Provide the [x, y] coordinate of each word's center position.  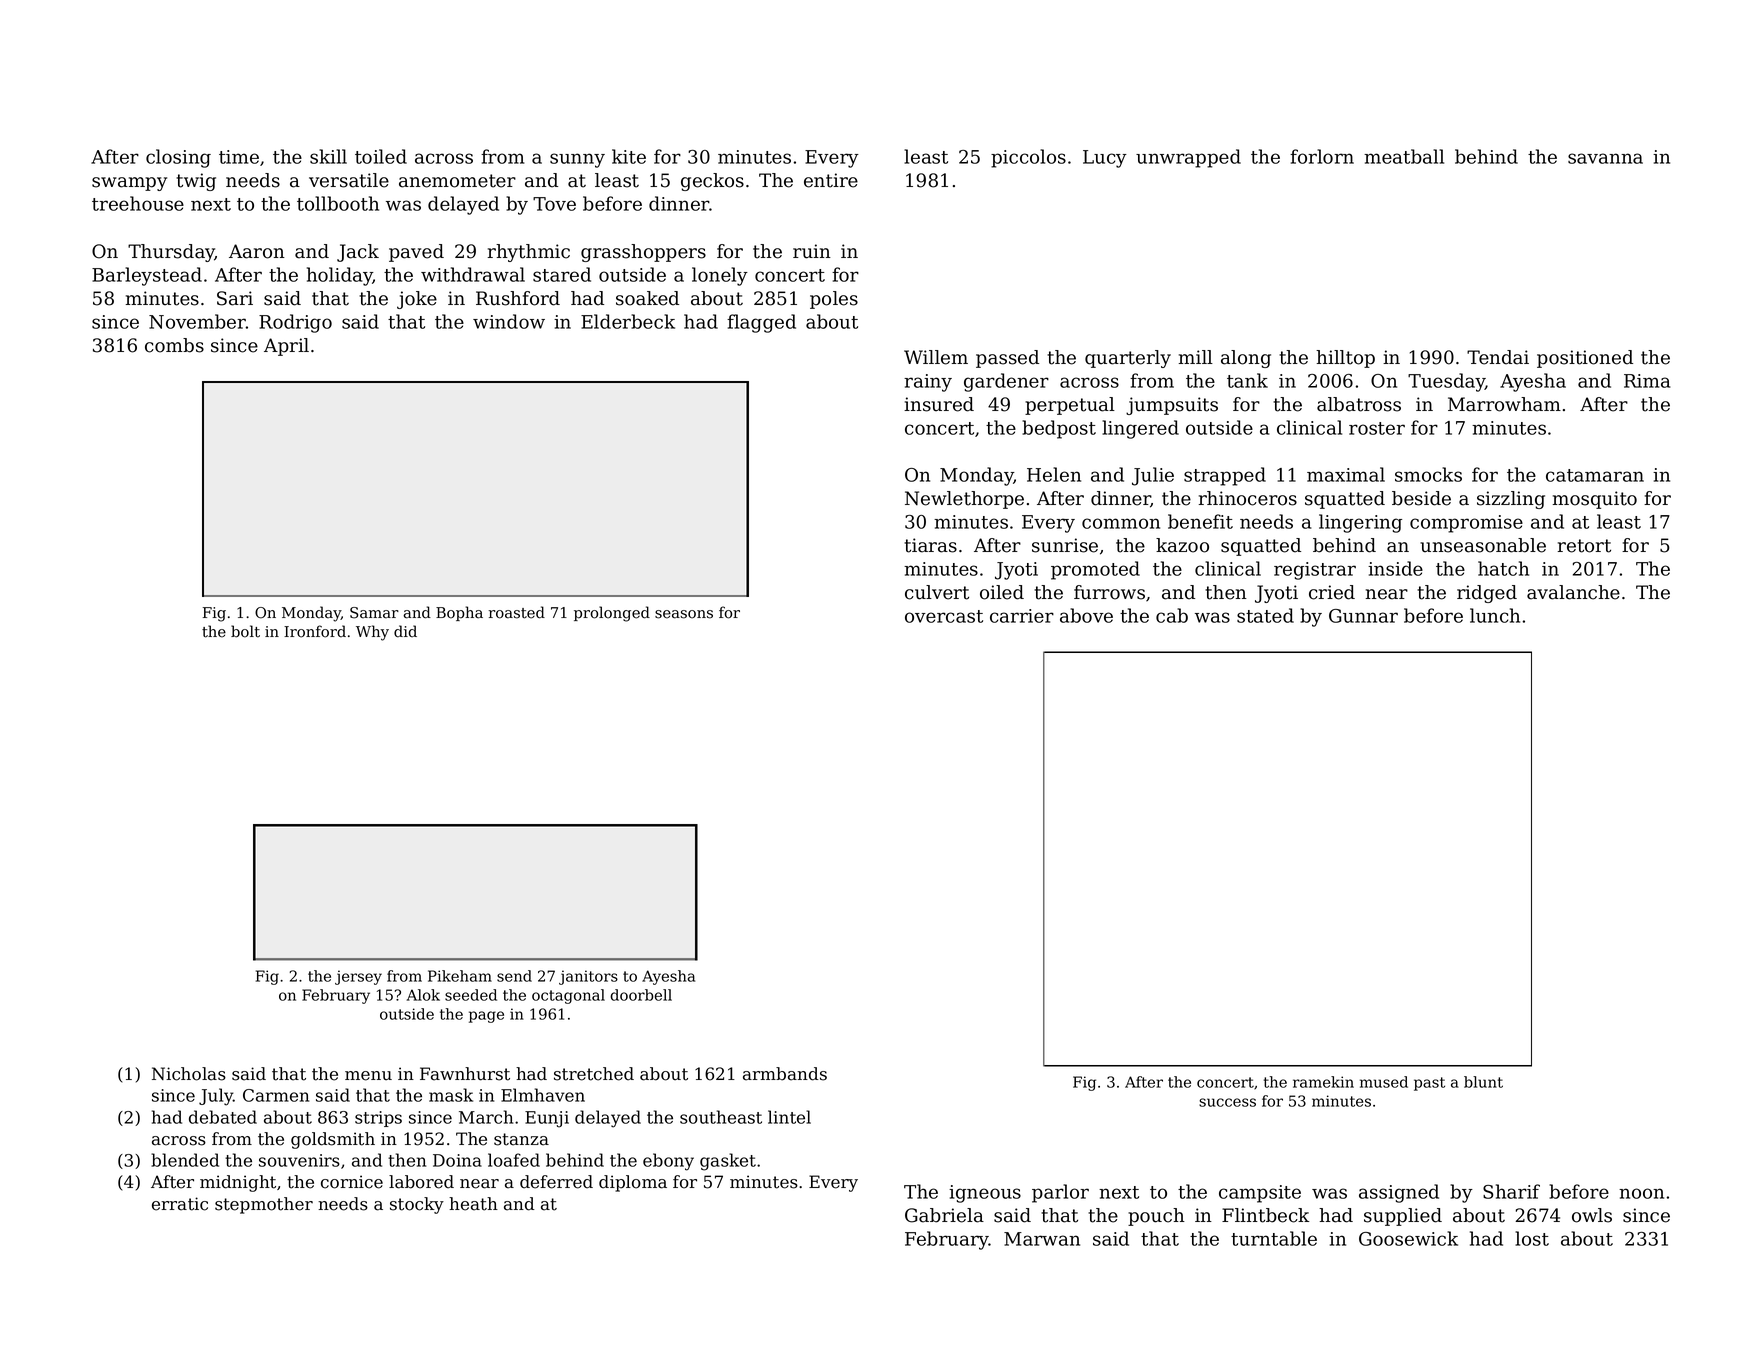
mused [1384, 1082]
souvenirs [299, 1160]
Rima [1647, 381]
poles [834, 300]
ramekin [1323, 1082]
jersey [358, 977]
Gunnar [1363, 616]
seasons [684, 614]
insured [939, 404]
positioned [1585, 359]
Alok [423, 995]
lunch [1495, 615]
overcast [944, 616]
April [286, 347]
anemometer [457, 181]
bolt [245, 631]
